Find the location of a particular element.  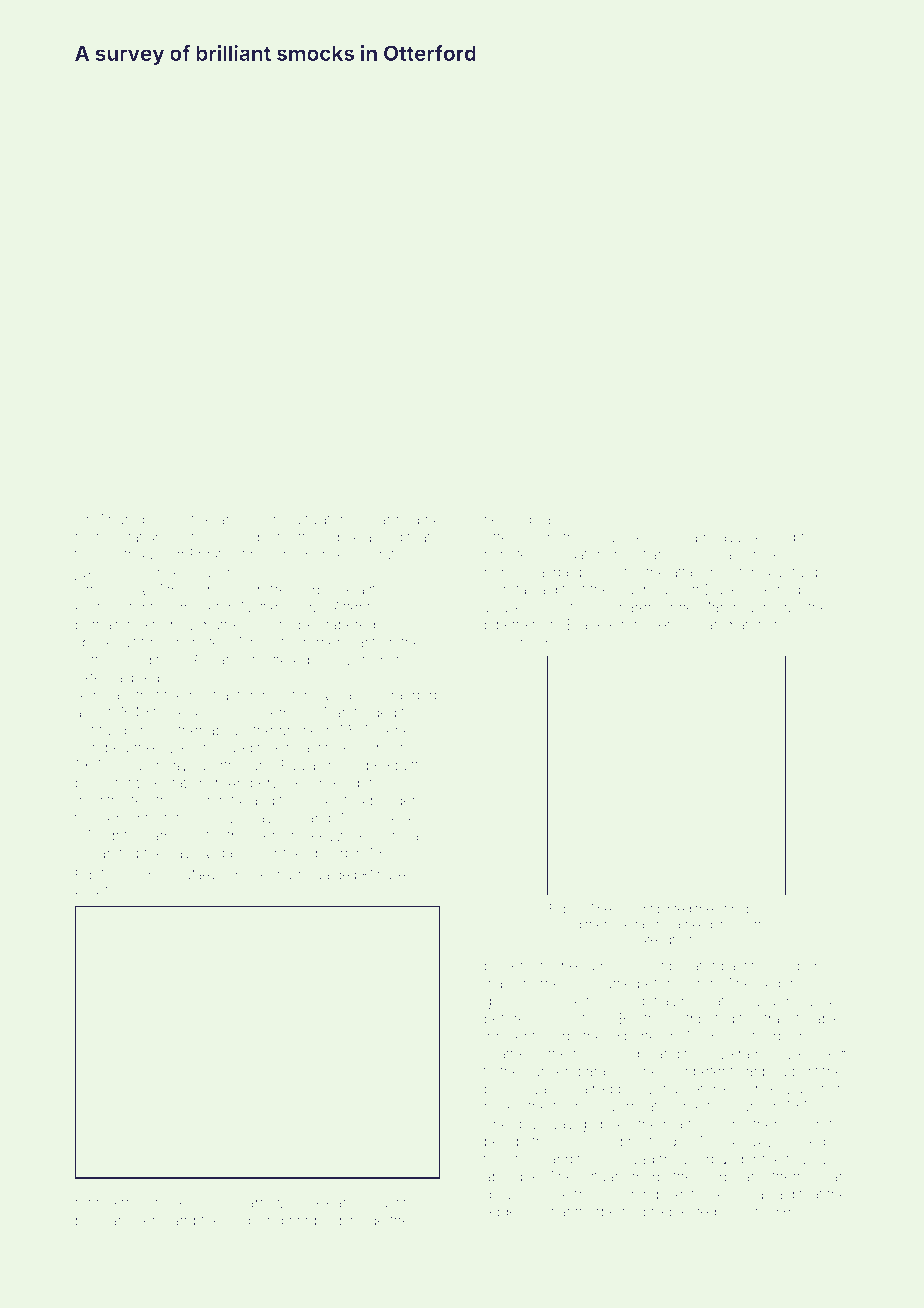

viewed is located at coordinates (507, 607).
